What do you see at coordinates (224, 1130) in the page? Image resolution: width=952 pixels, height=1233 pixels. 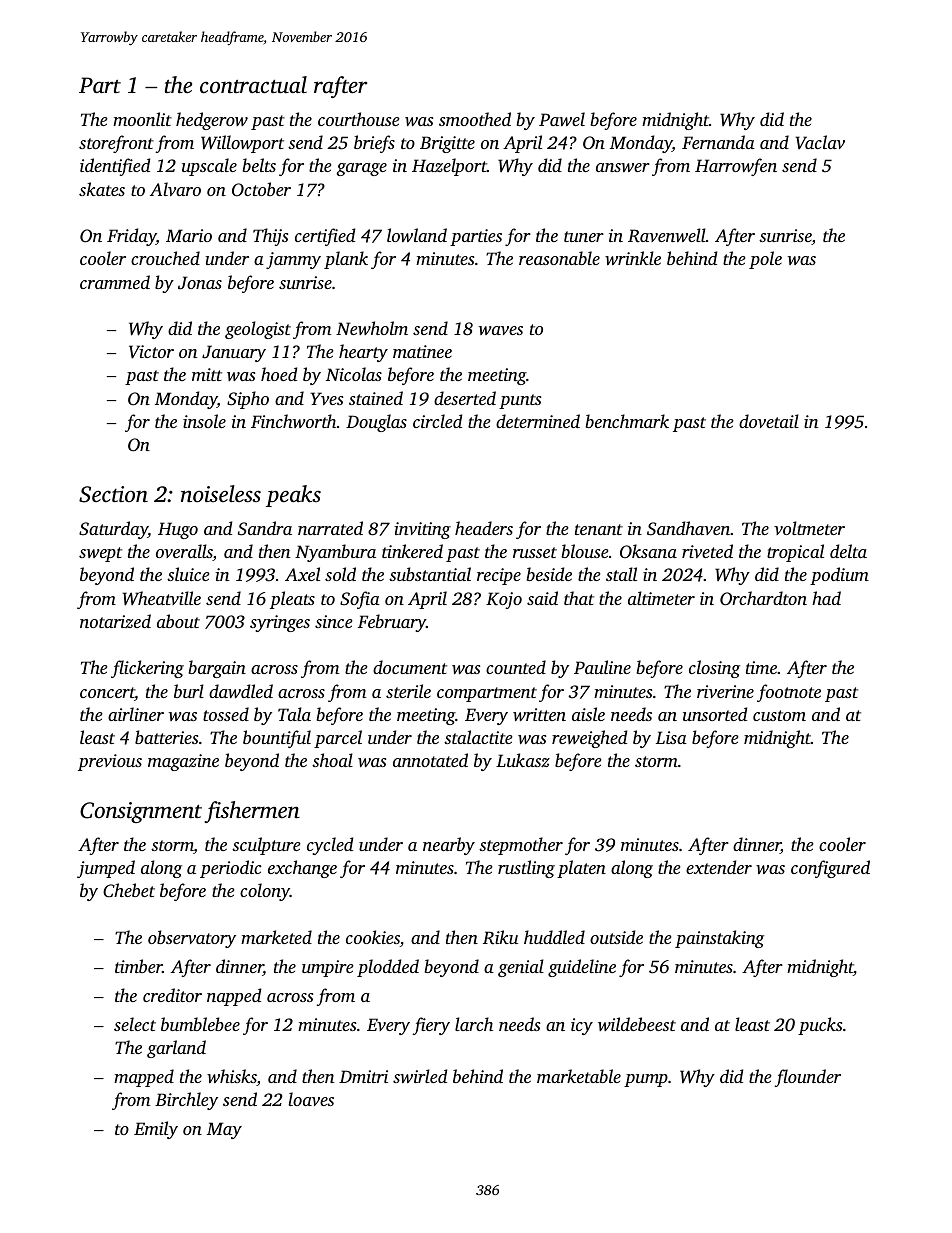 I see `May` at bounding box center [224, 1130].
